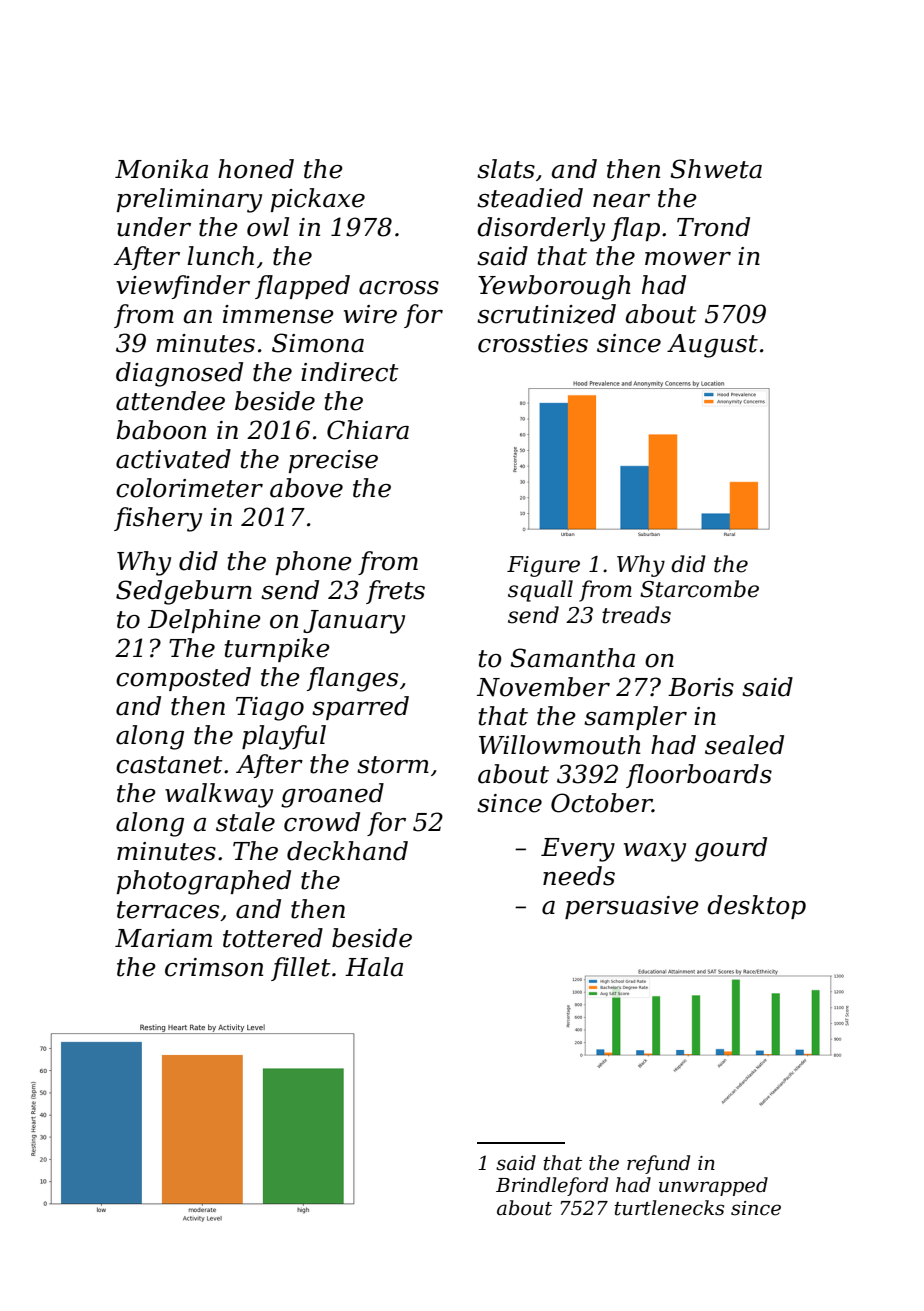  Describe the element at coordinates (540, 591) in the screenshot. I see `squall` at that location.
